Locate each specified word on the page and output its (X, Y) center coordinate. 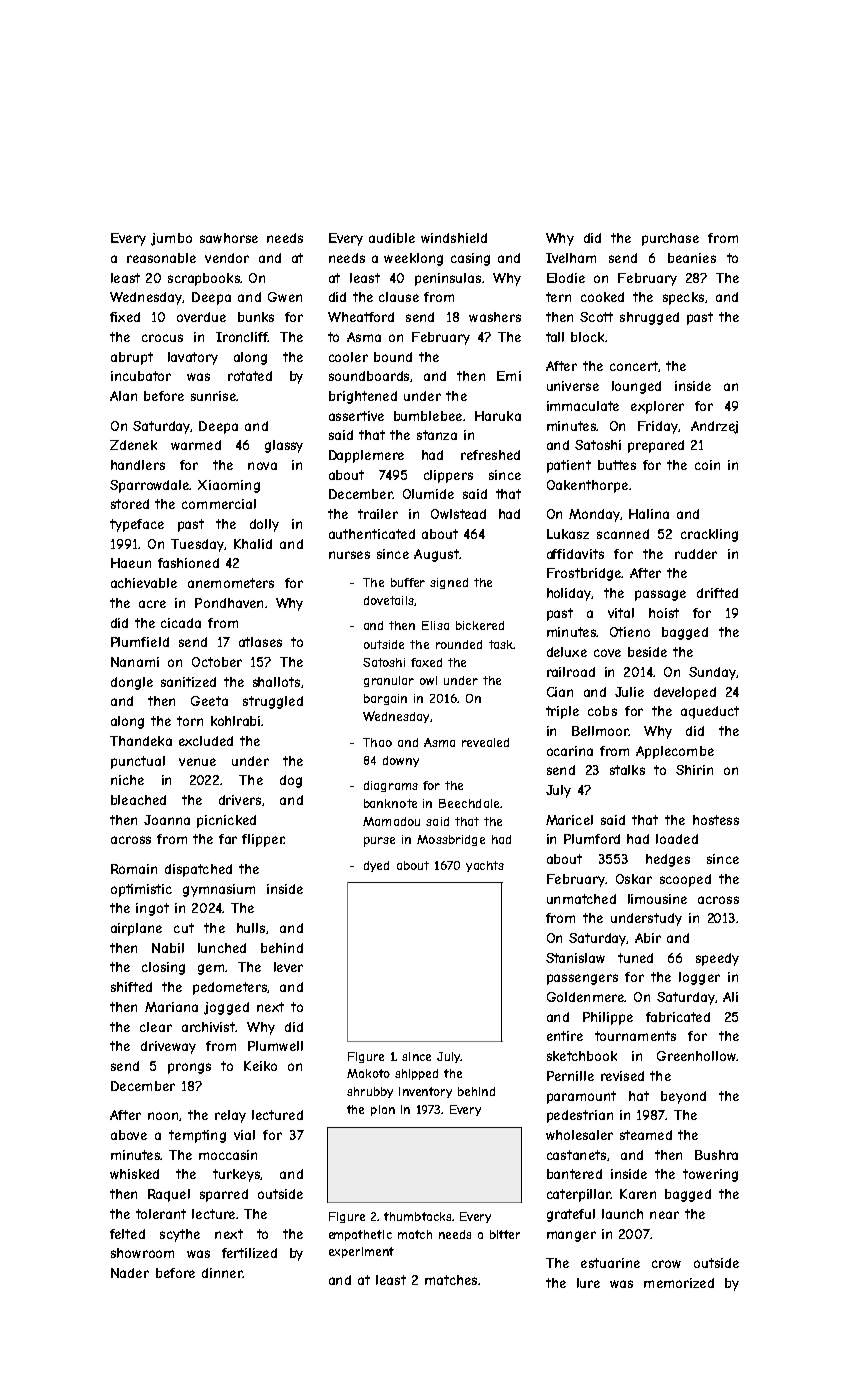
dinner (222, 1273)
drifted (717, 593)
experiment (361, 1252)
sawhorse (229, 238)
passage (660, 595)
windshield (454, 238)
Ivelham (571, 258)
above (129, 1135)
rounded (459, 644)
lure (588, 1283)
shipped (416, 1074)
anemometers (231, 583)
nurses (349, 555)
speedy (717, 959)
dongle (132, 683)
